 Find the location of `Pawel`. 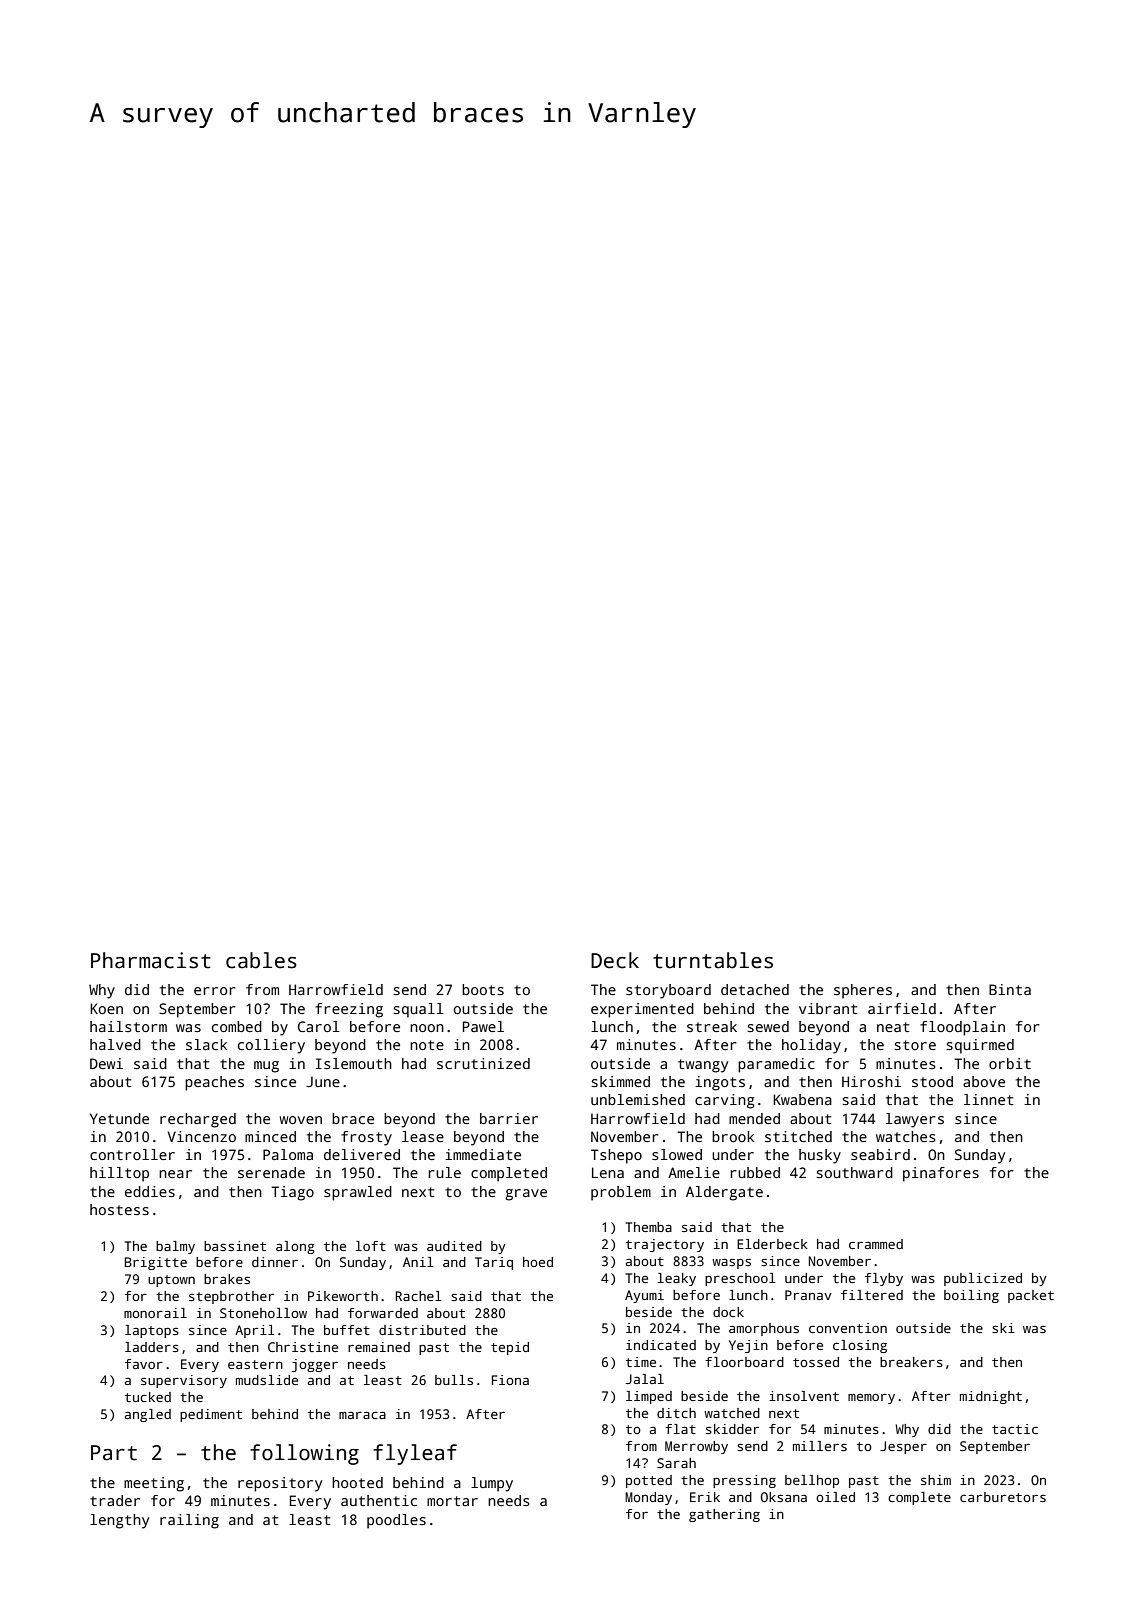

Pawel is located at coordinates (483, 1026).
